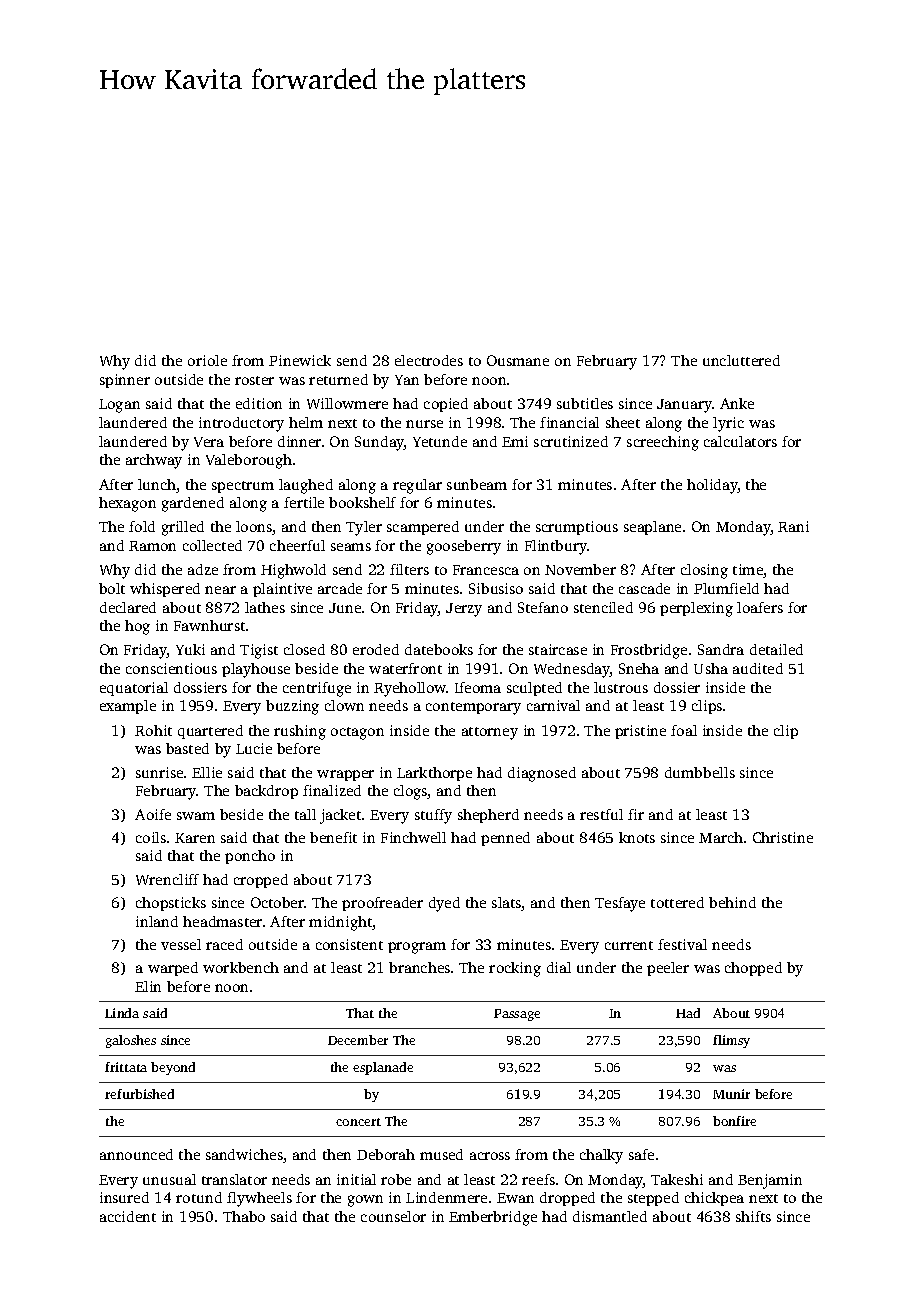  What do you see at coordinates (125, 381) in the image?
I see `spinner` at bounding box center [125, 381].
